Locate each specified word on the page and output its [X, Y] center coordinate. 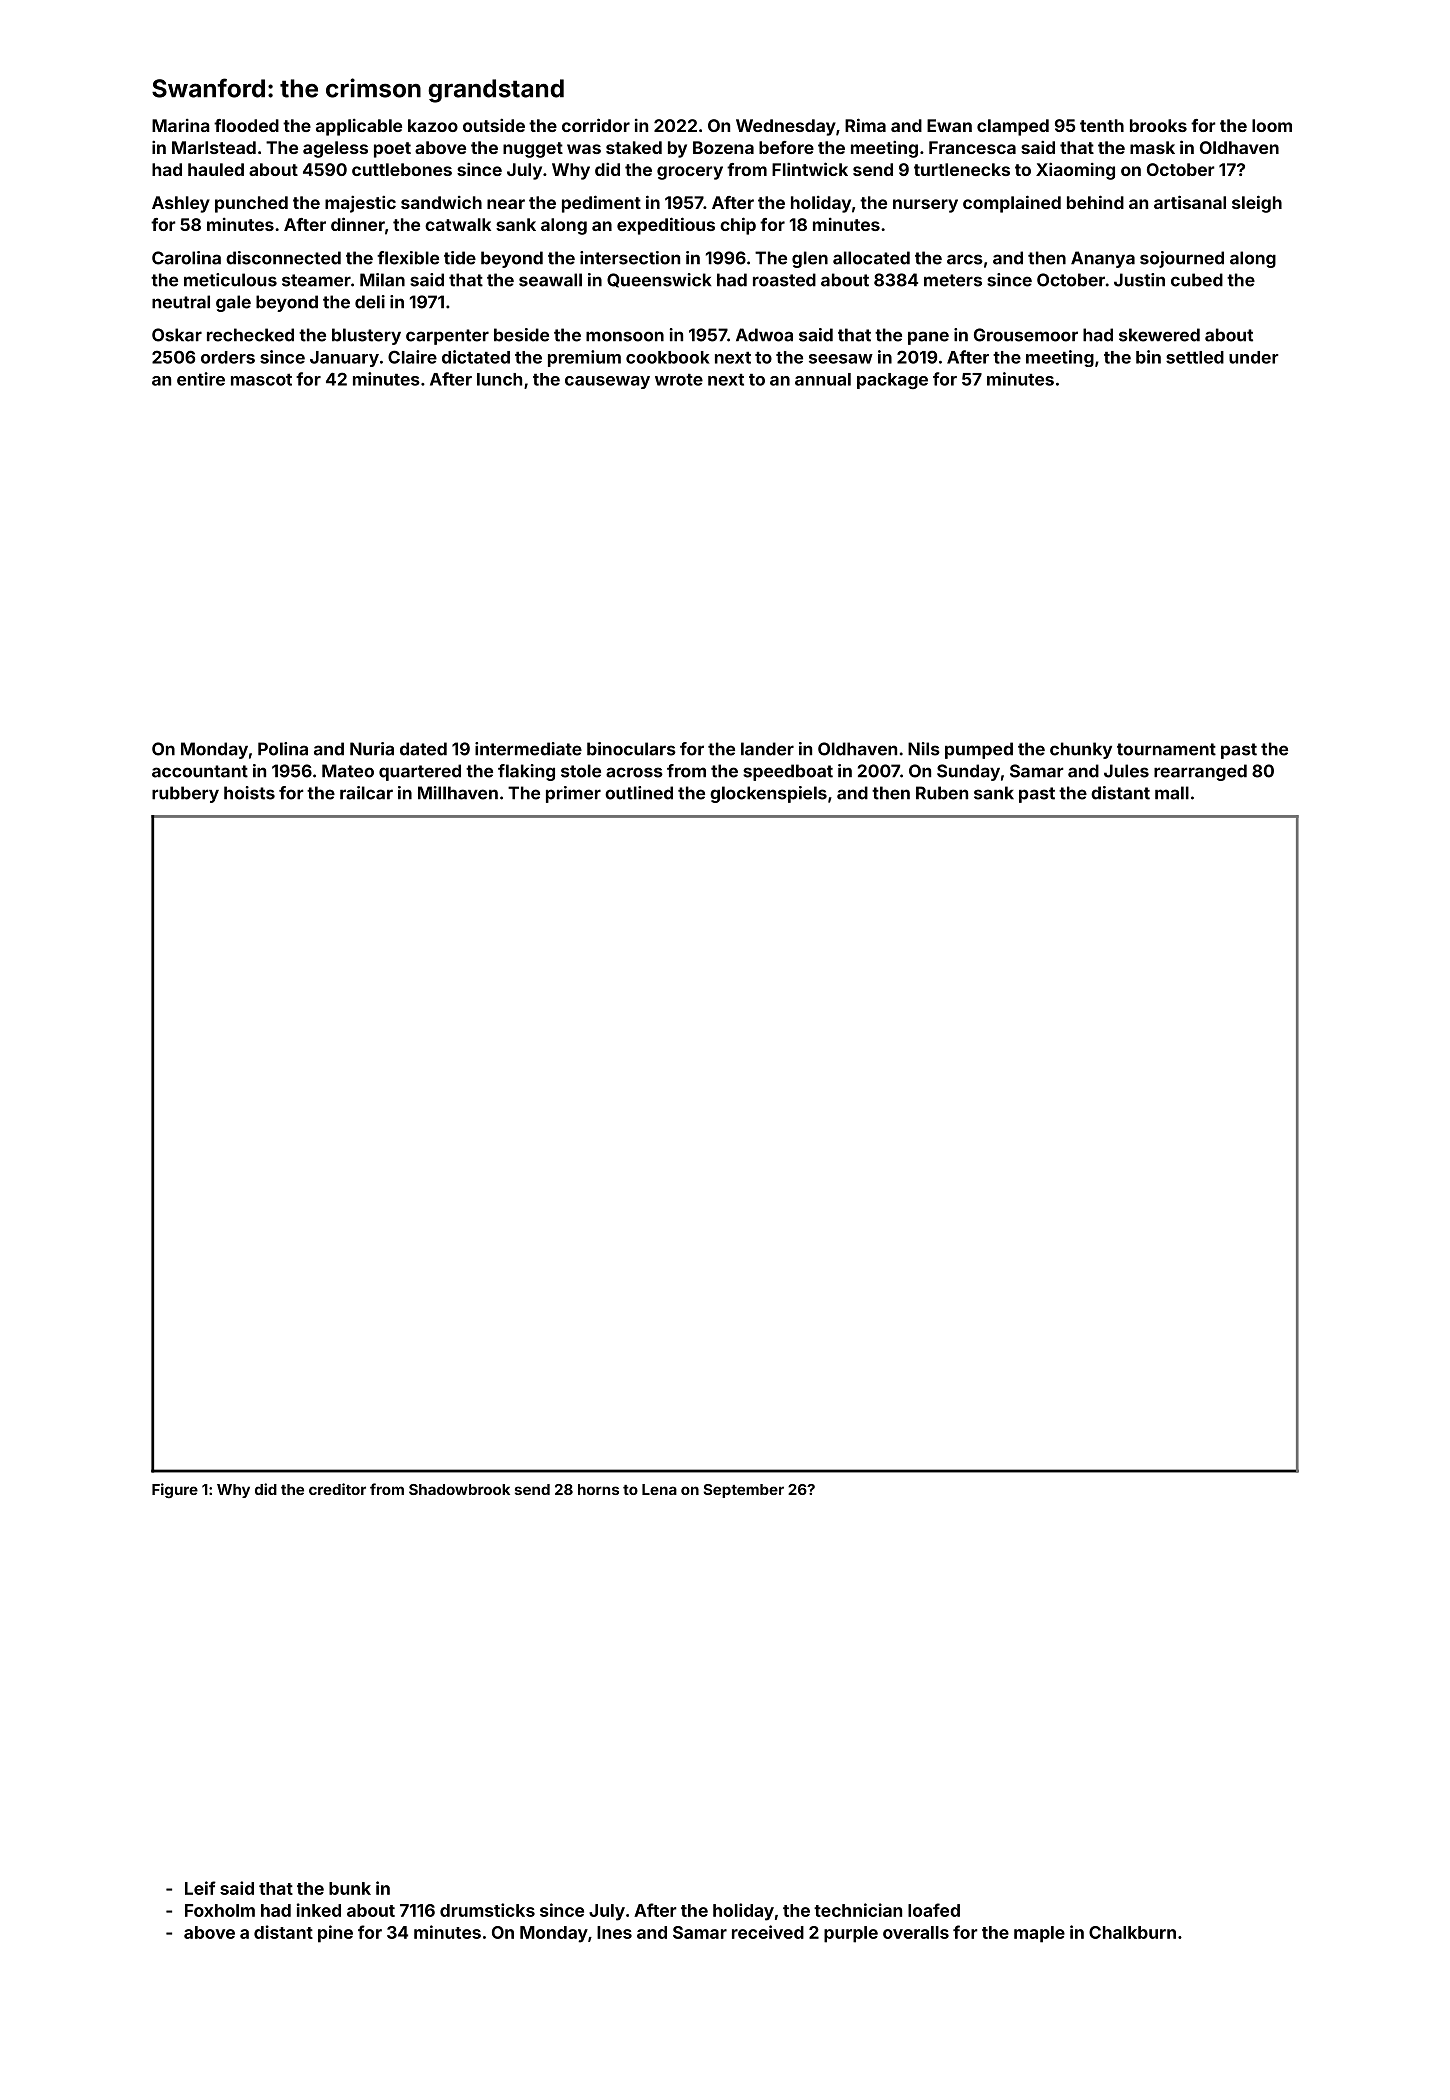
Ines [614, 1932]
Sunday [968, 772]
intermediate [528, 749]
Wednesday [786, 127]
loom [1272, 125]
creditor [337, 1489]
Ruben [942, 793]
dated [423, 749]
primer [573, 794]
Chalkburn [1132, 1932]
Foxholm [220, 1910]
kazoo [433, 125]
